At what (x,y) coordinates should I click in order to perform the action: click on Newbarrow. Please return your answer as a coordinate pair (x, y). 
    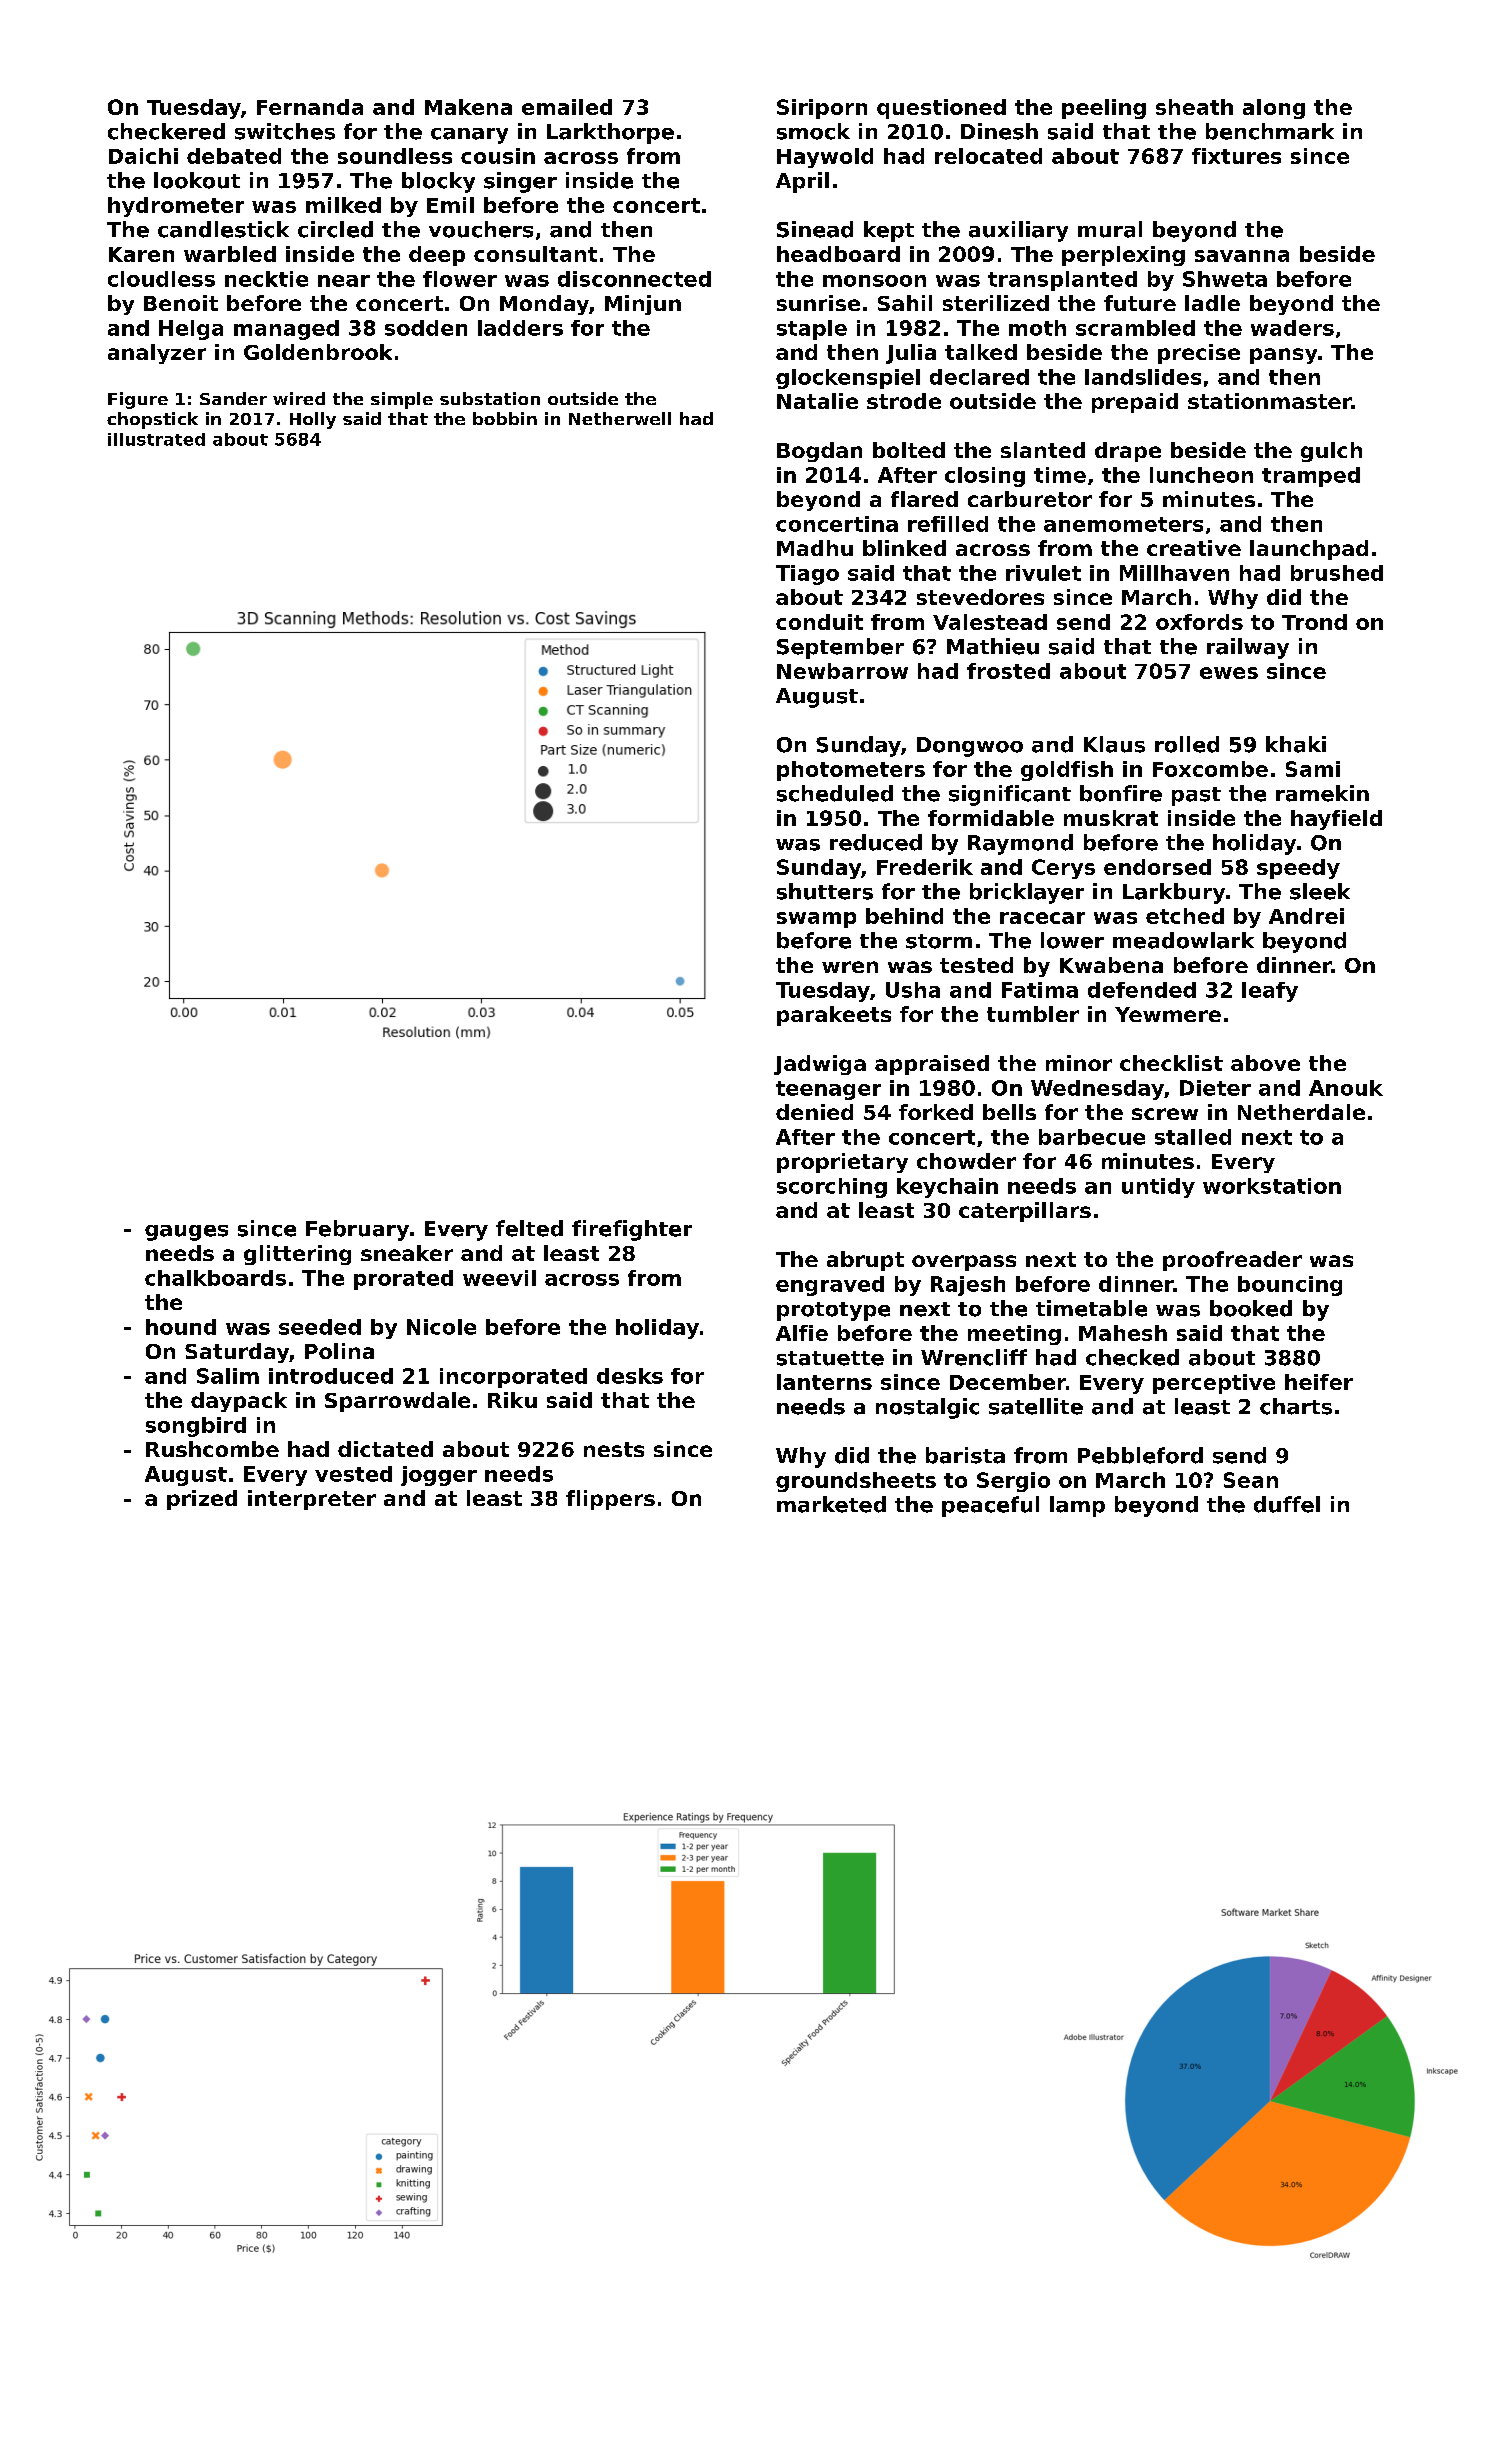
    Looking at the image, I should click on (842, 671).
